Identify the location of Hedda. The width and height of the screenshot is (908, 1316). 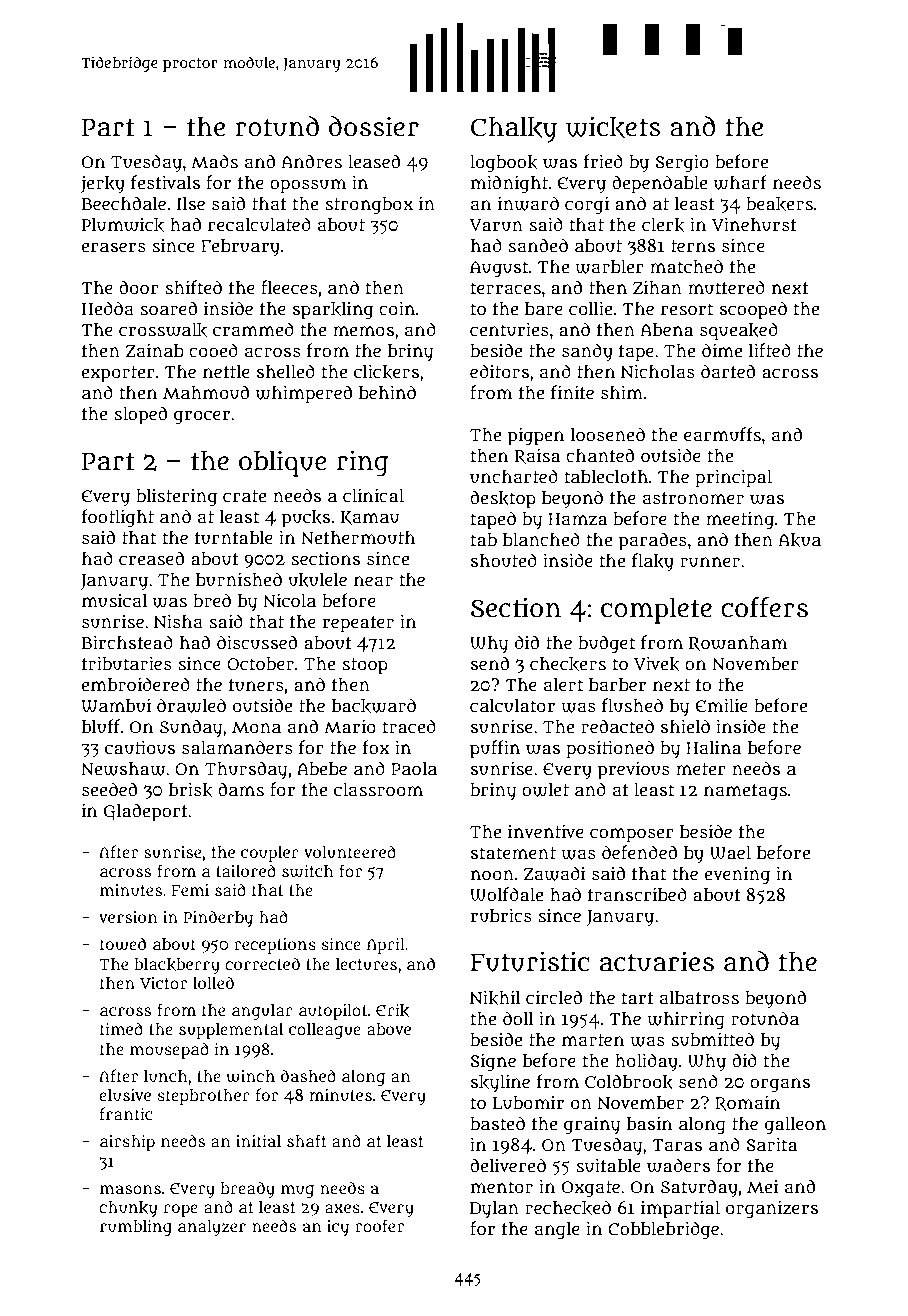
(108, 308).
